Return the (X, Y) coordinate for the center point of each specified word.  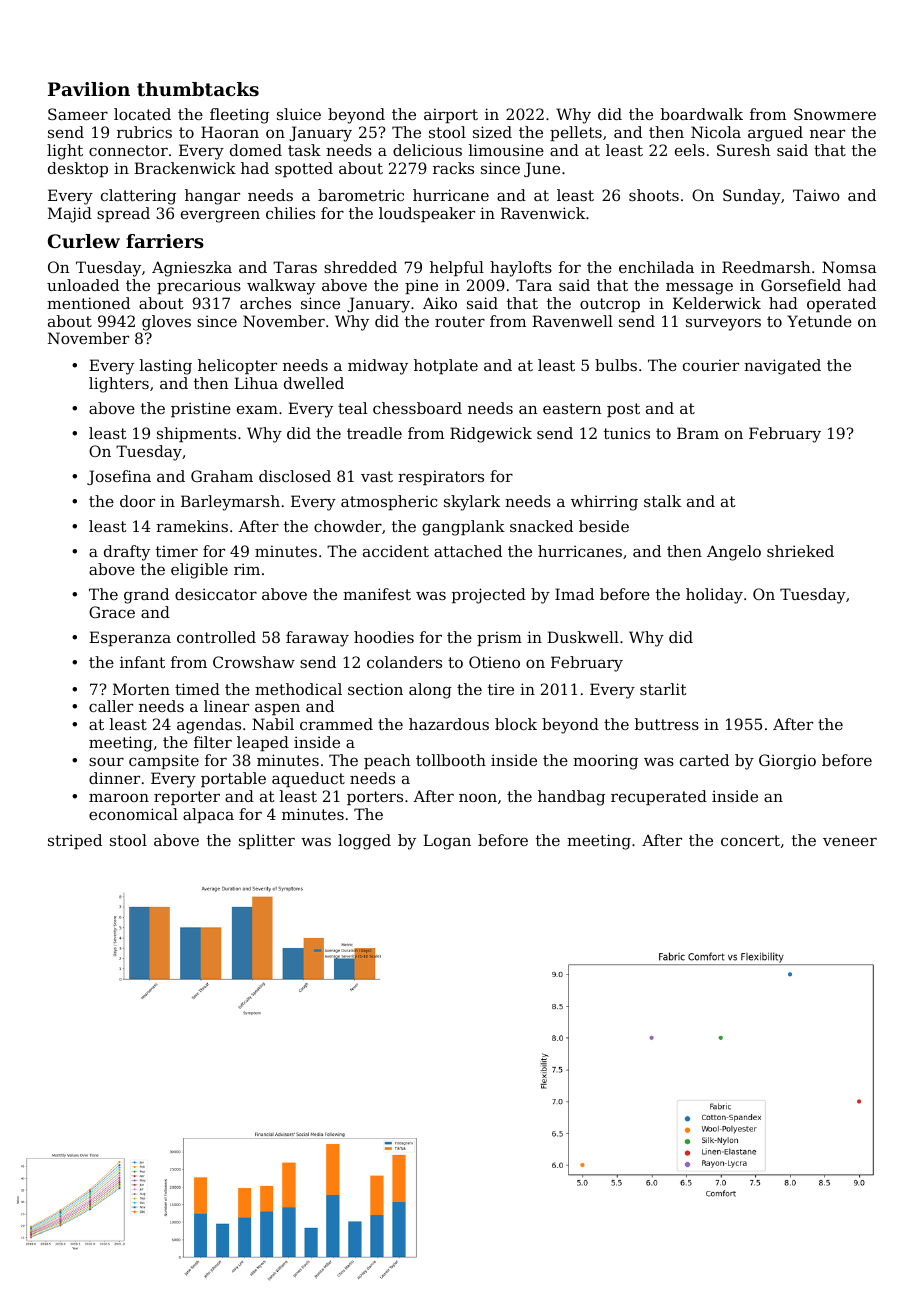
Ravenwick (543, 213)
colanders (404, 662)
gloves (166, 323)
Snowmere (835, 114)
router (460, 321)
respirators (441, 477)
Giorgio (787, 762)
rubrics (144, 132)
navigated (782, 367)
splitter (267, 841)
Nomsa (849, 267)
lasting (166, 367)
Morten (141, 689)
